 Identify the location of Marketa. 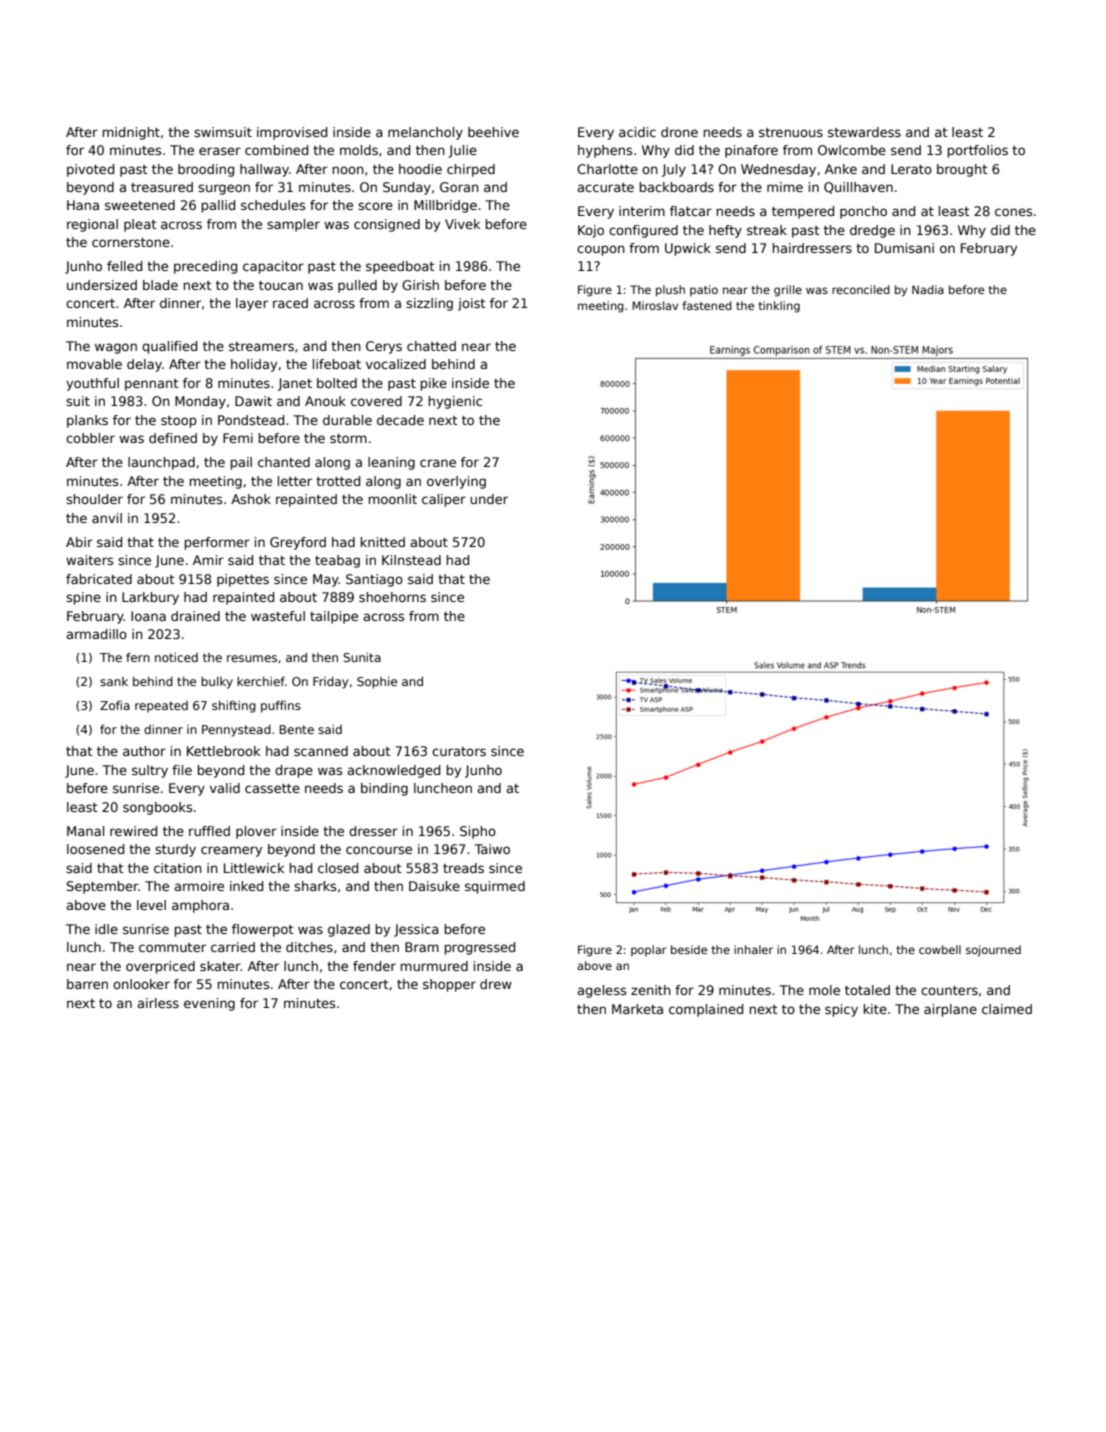
(637, 1009).
